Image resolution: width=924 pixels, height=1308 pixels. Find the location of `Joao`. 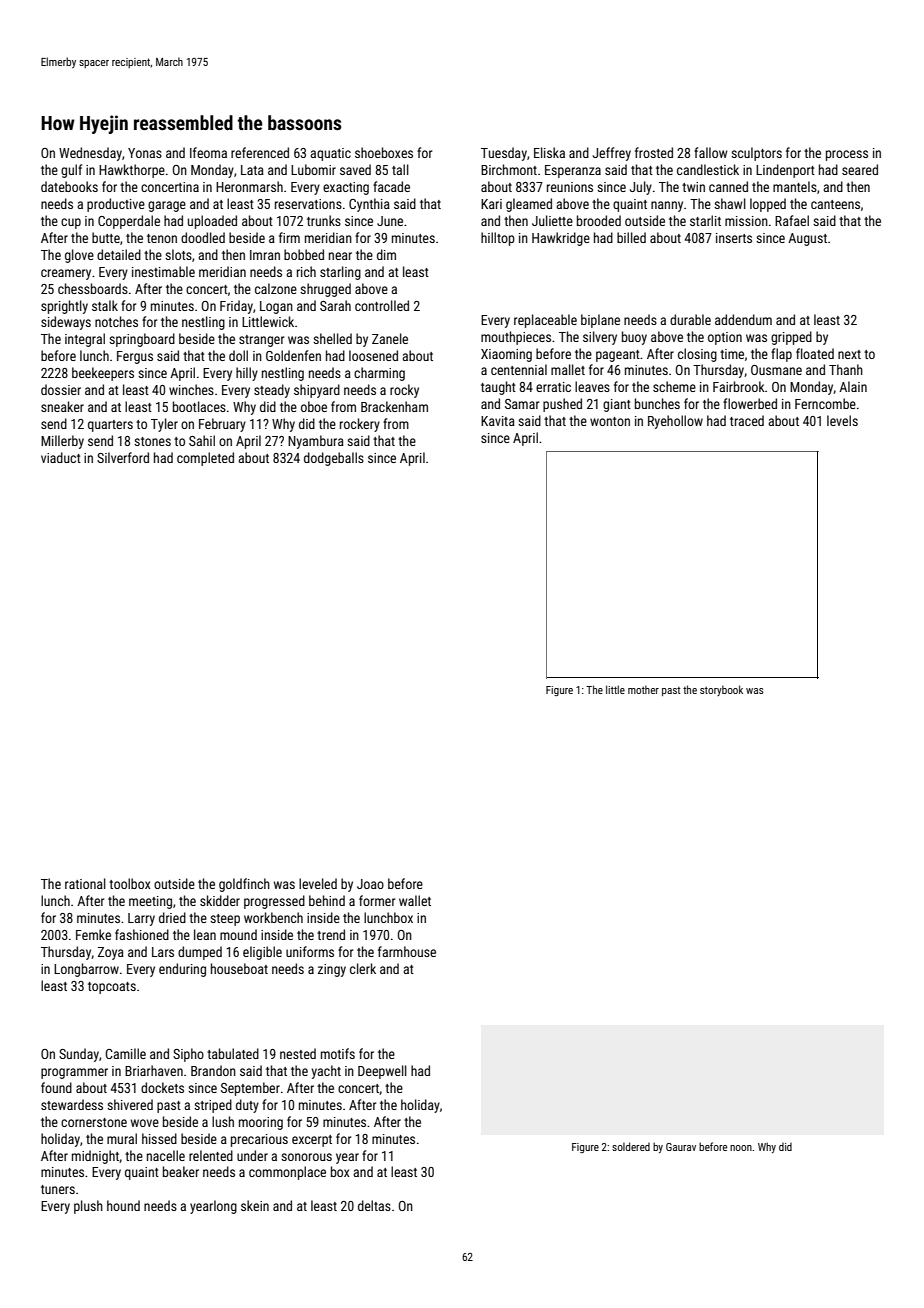

Joao is located at coordinates (370, 884).
